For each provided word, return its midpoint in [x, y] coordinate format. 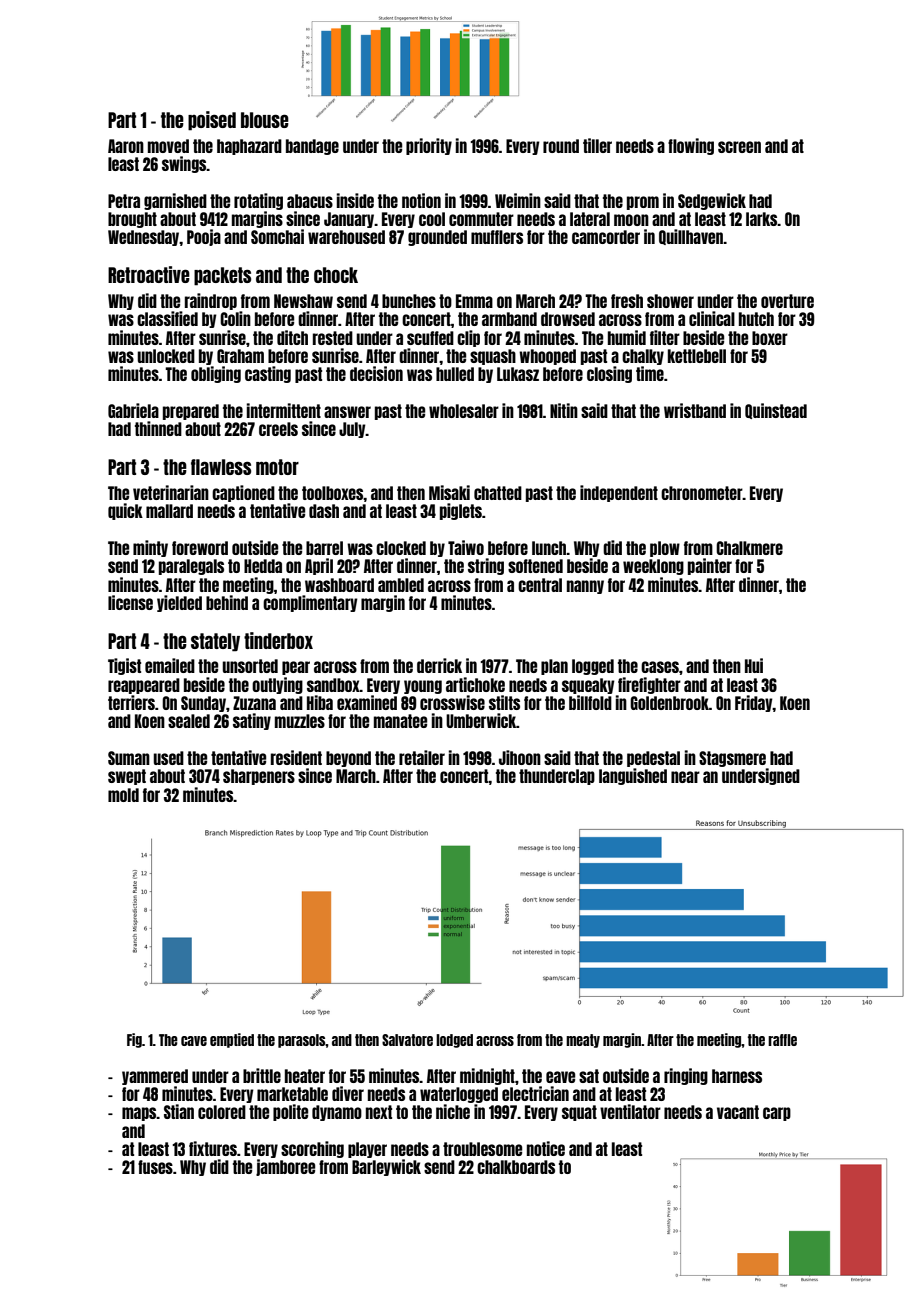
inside [355, 200]
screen [739, 147]
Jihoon [520, 757]
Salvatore [407, 1040]
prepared [191, 412]
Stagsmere [732, 759]
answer [347, 412]
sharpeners [259, 777]
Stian [179, 1111]
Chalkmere [749, 548]
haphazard [249, 147]
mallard [169, 511]
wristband [695, 410]
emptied [232, 1040]
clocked [401, 548]
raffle [782, 1040]
